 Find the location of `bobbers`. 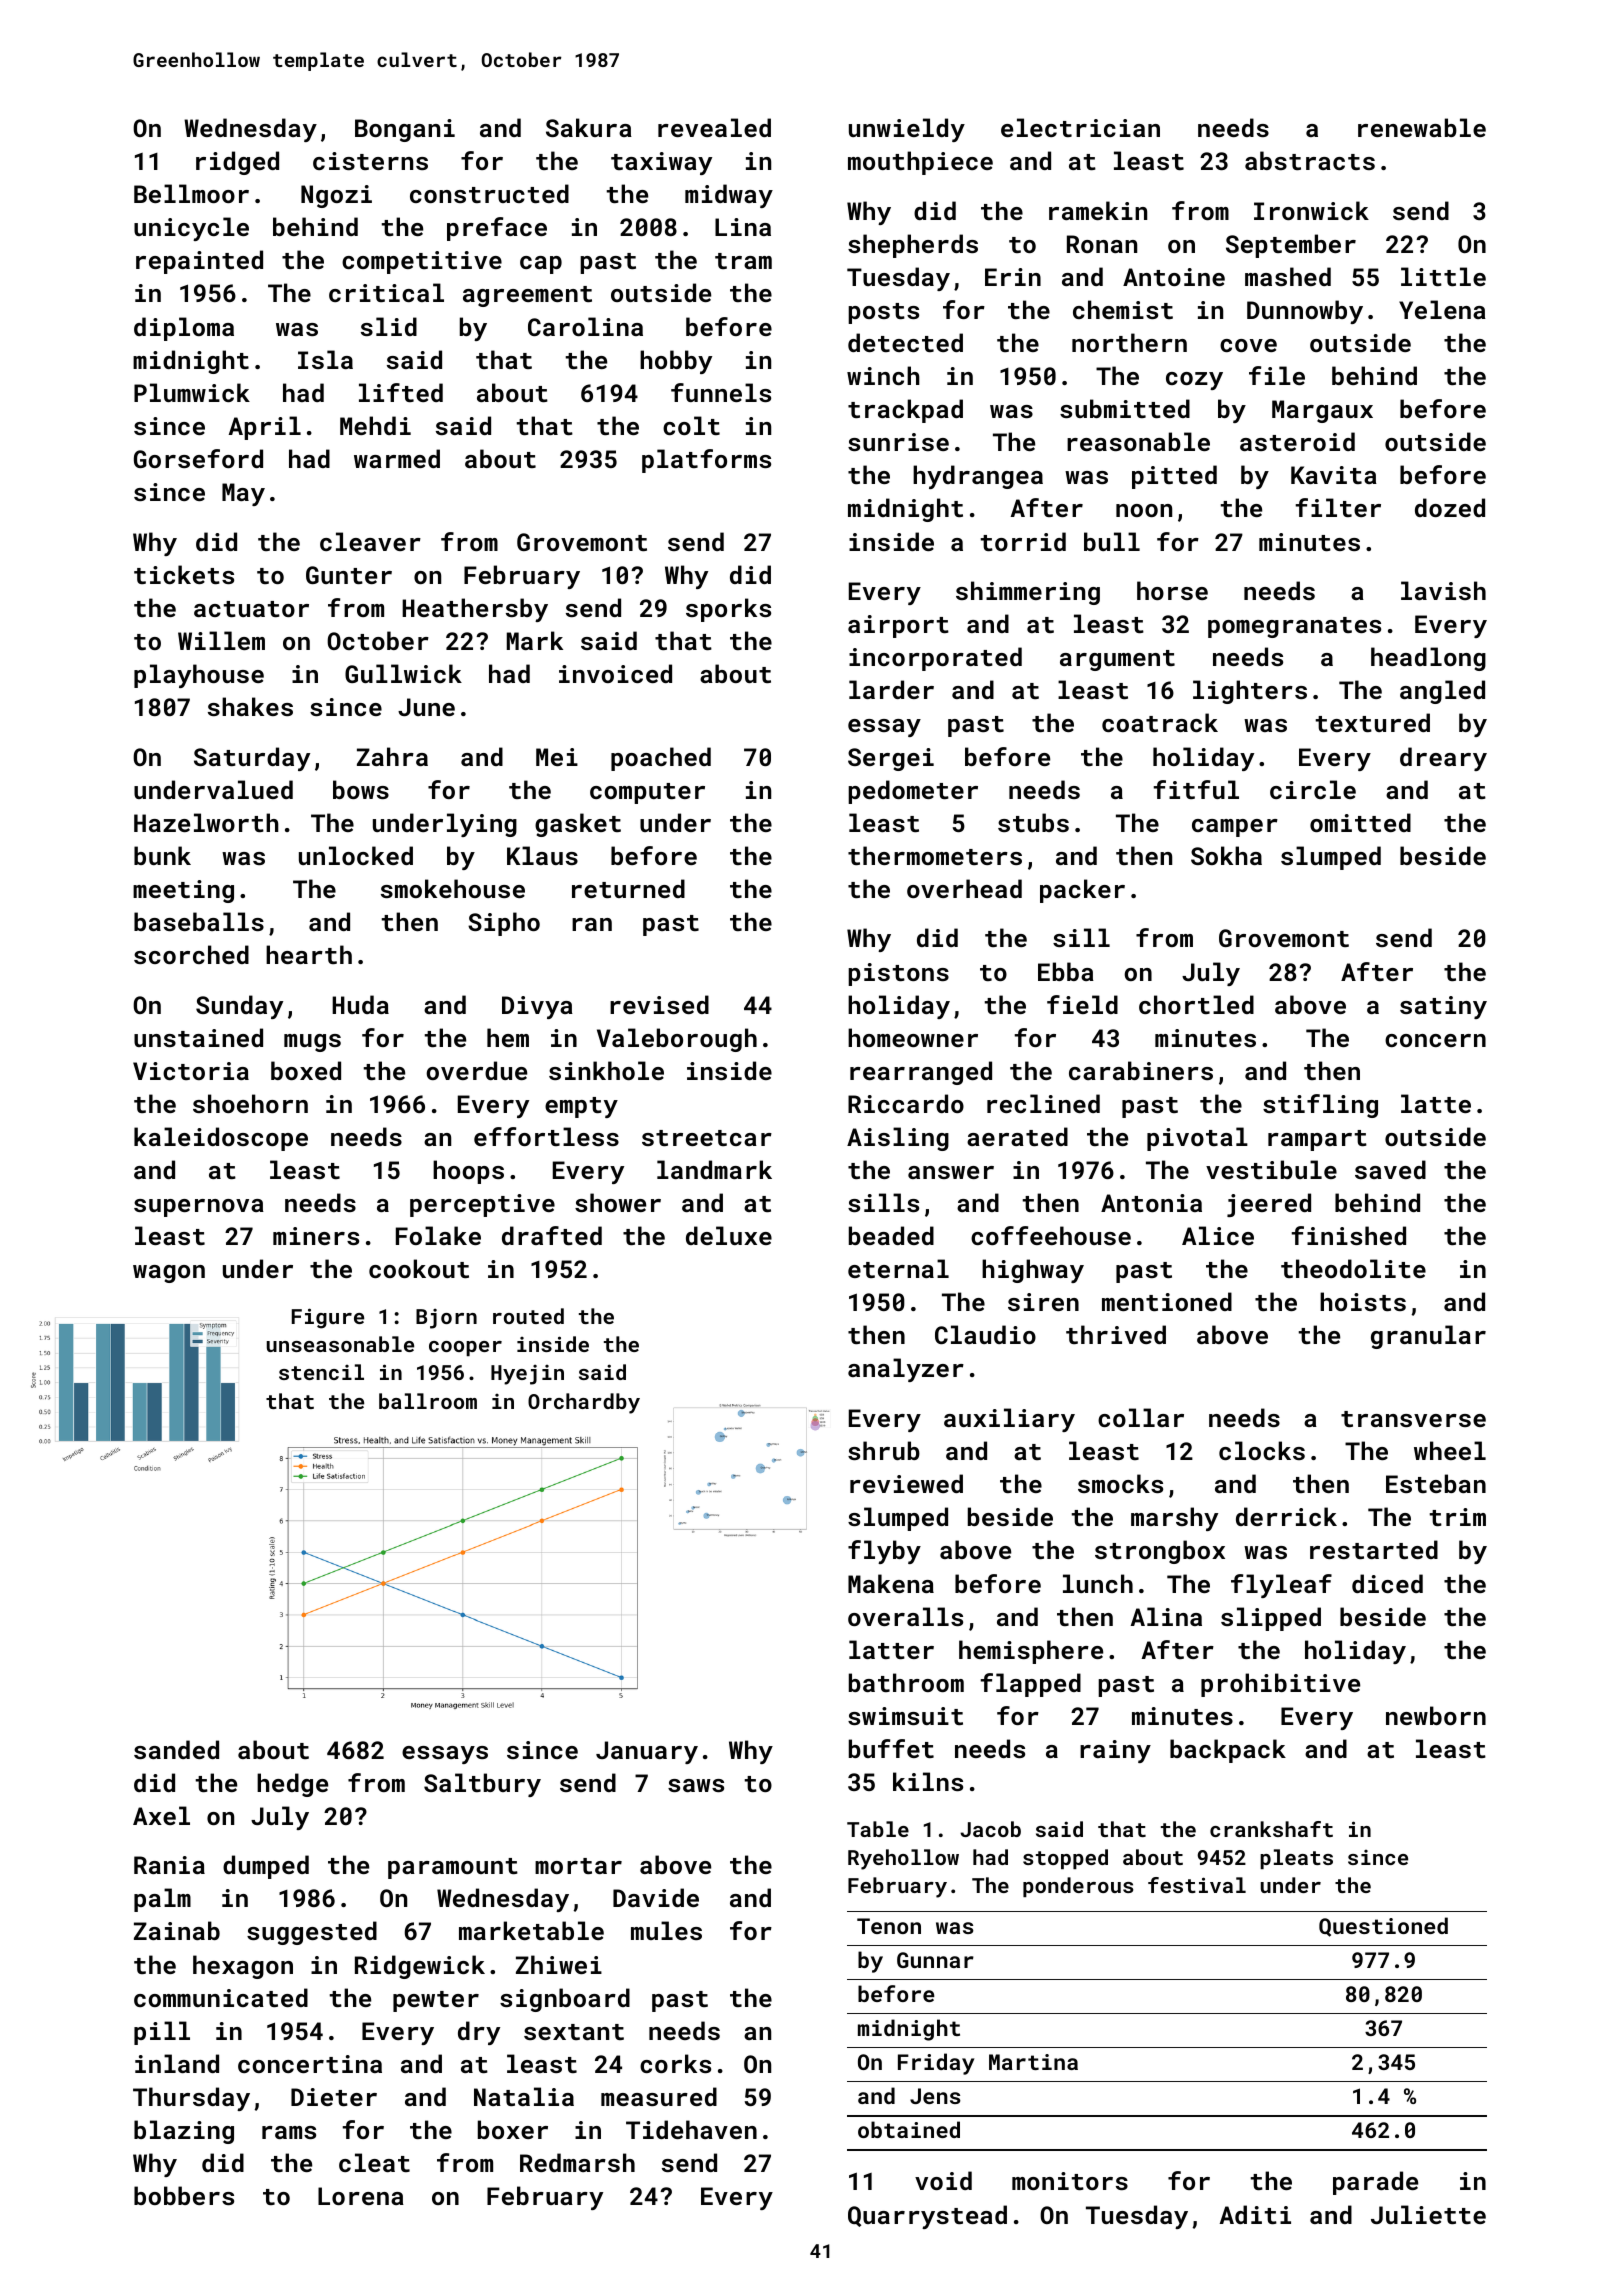

bobbers is located at coordinates (184, 2195).
